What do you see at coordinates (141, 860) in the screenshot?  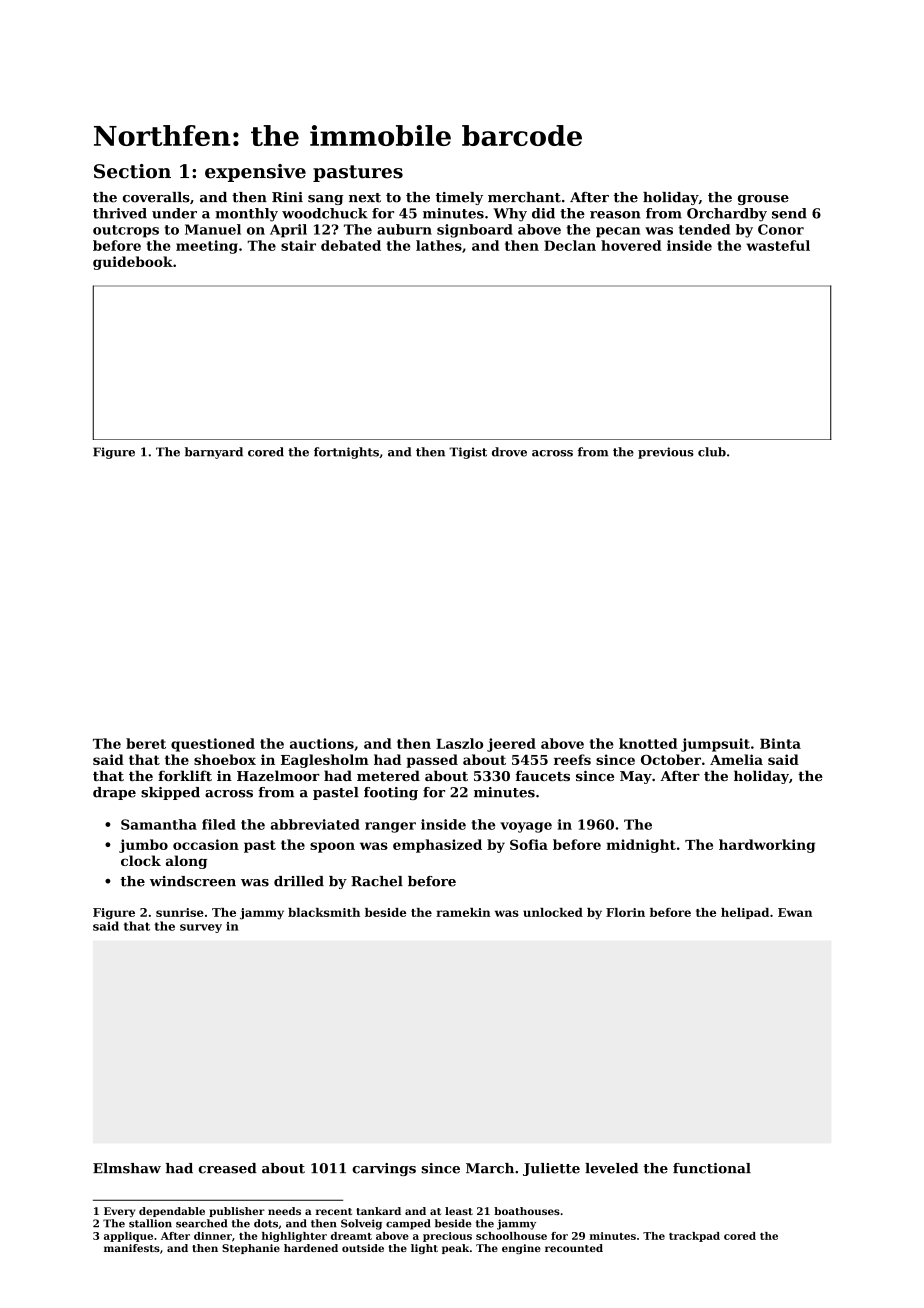 I see `clock` at bounding box center [141, 860].
